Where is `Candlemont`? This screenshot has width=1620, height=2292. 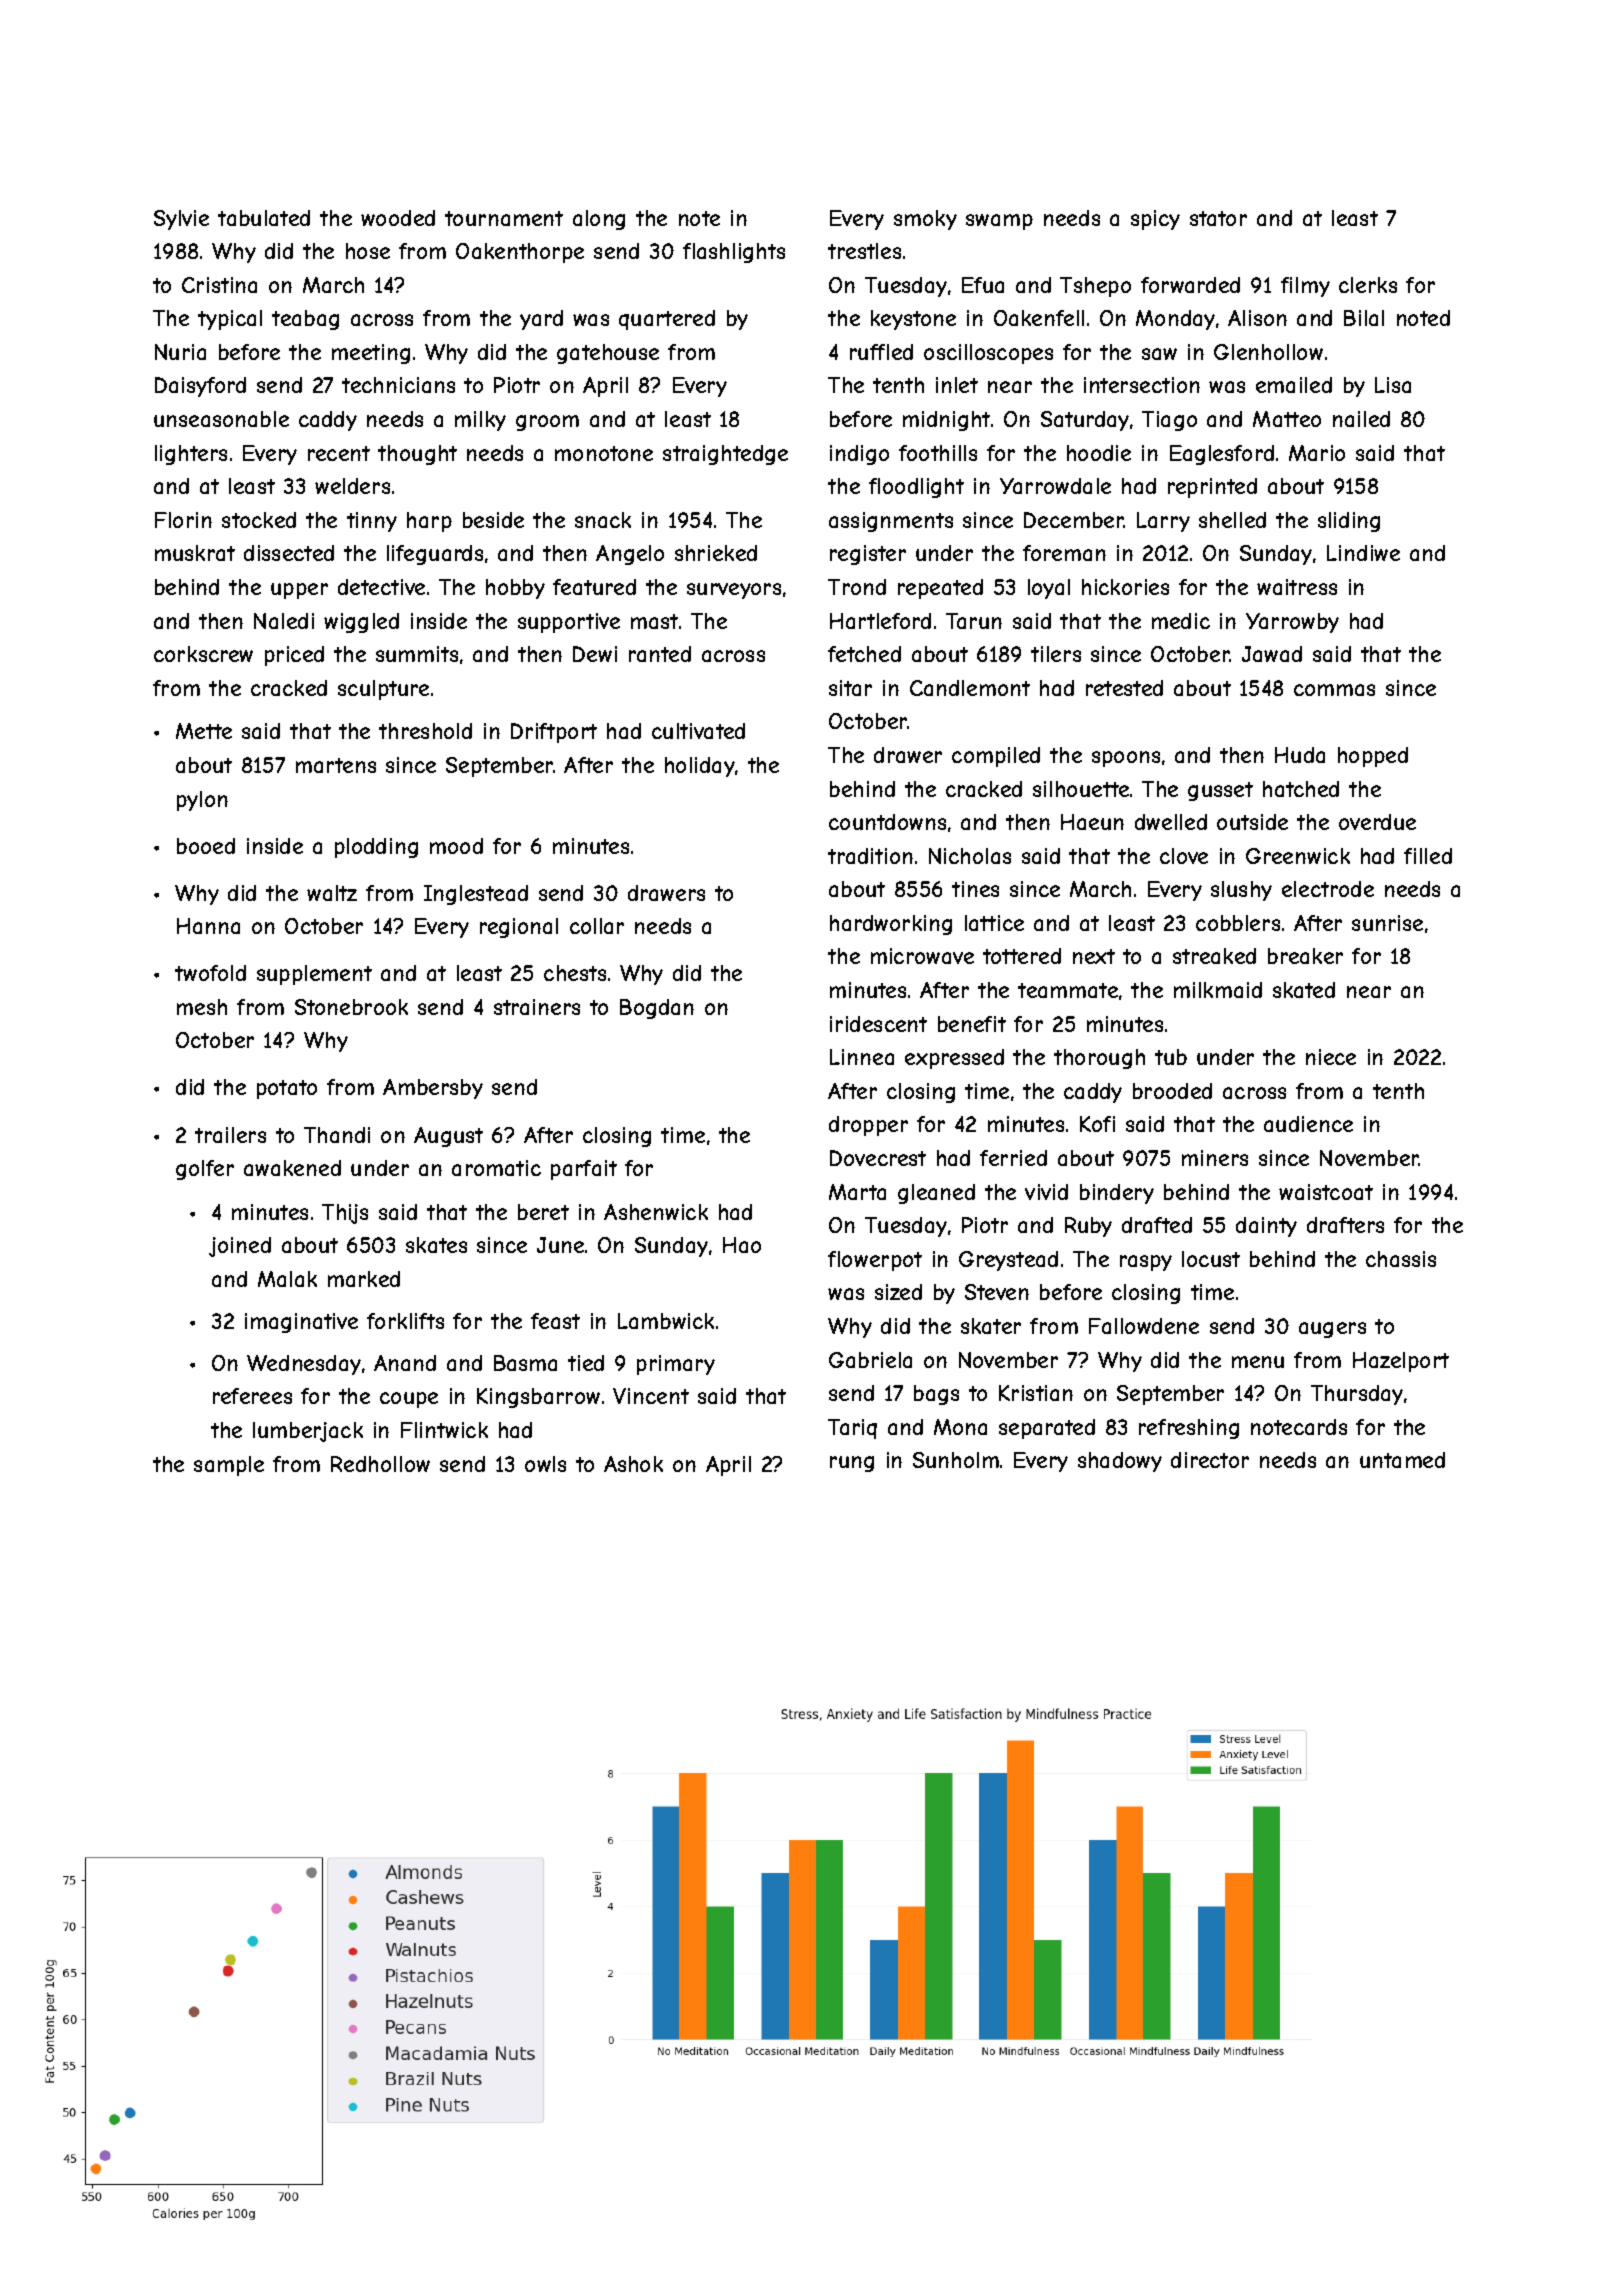 Candlemont is located at coordinates (970, 688).
